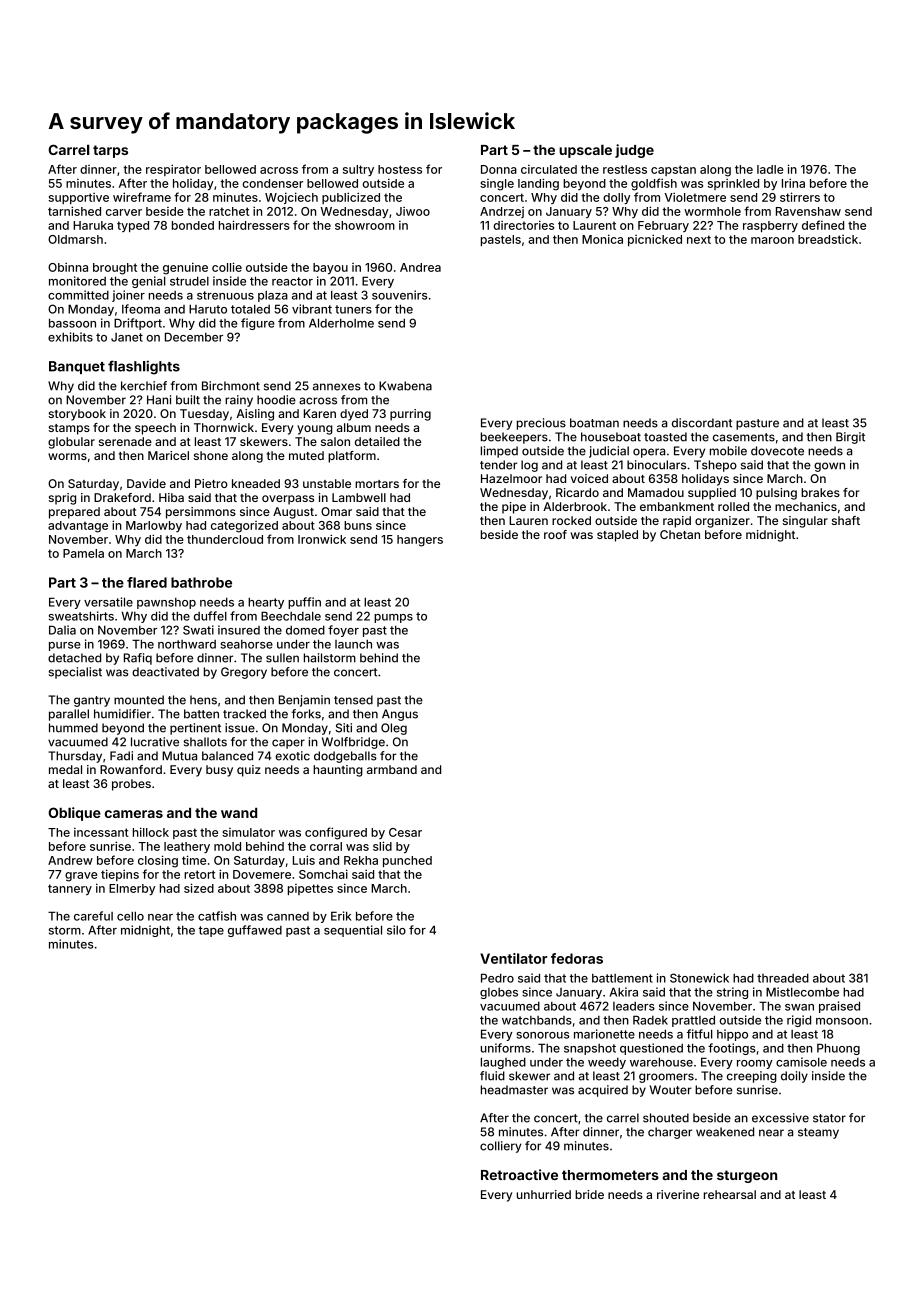  What do you see at coordinates (211, 931) in the screenshot?
I see `tape` at bounding box center [211, 931].
